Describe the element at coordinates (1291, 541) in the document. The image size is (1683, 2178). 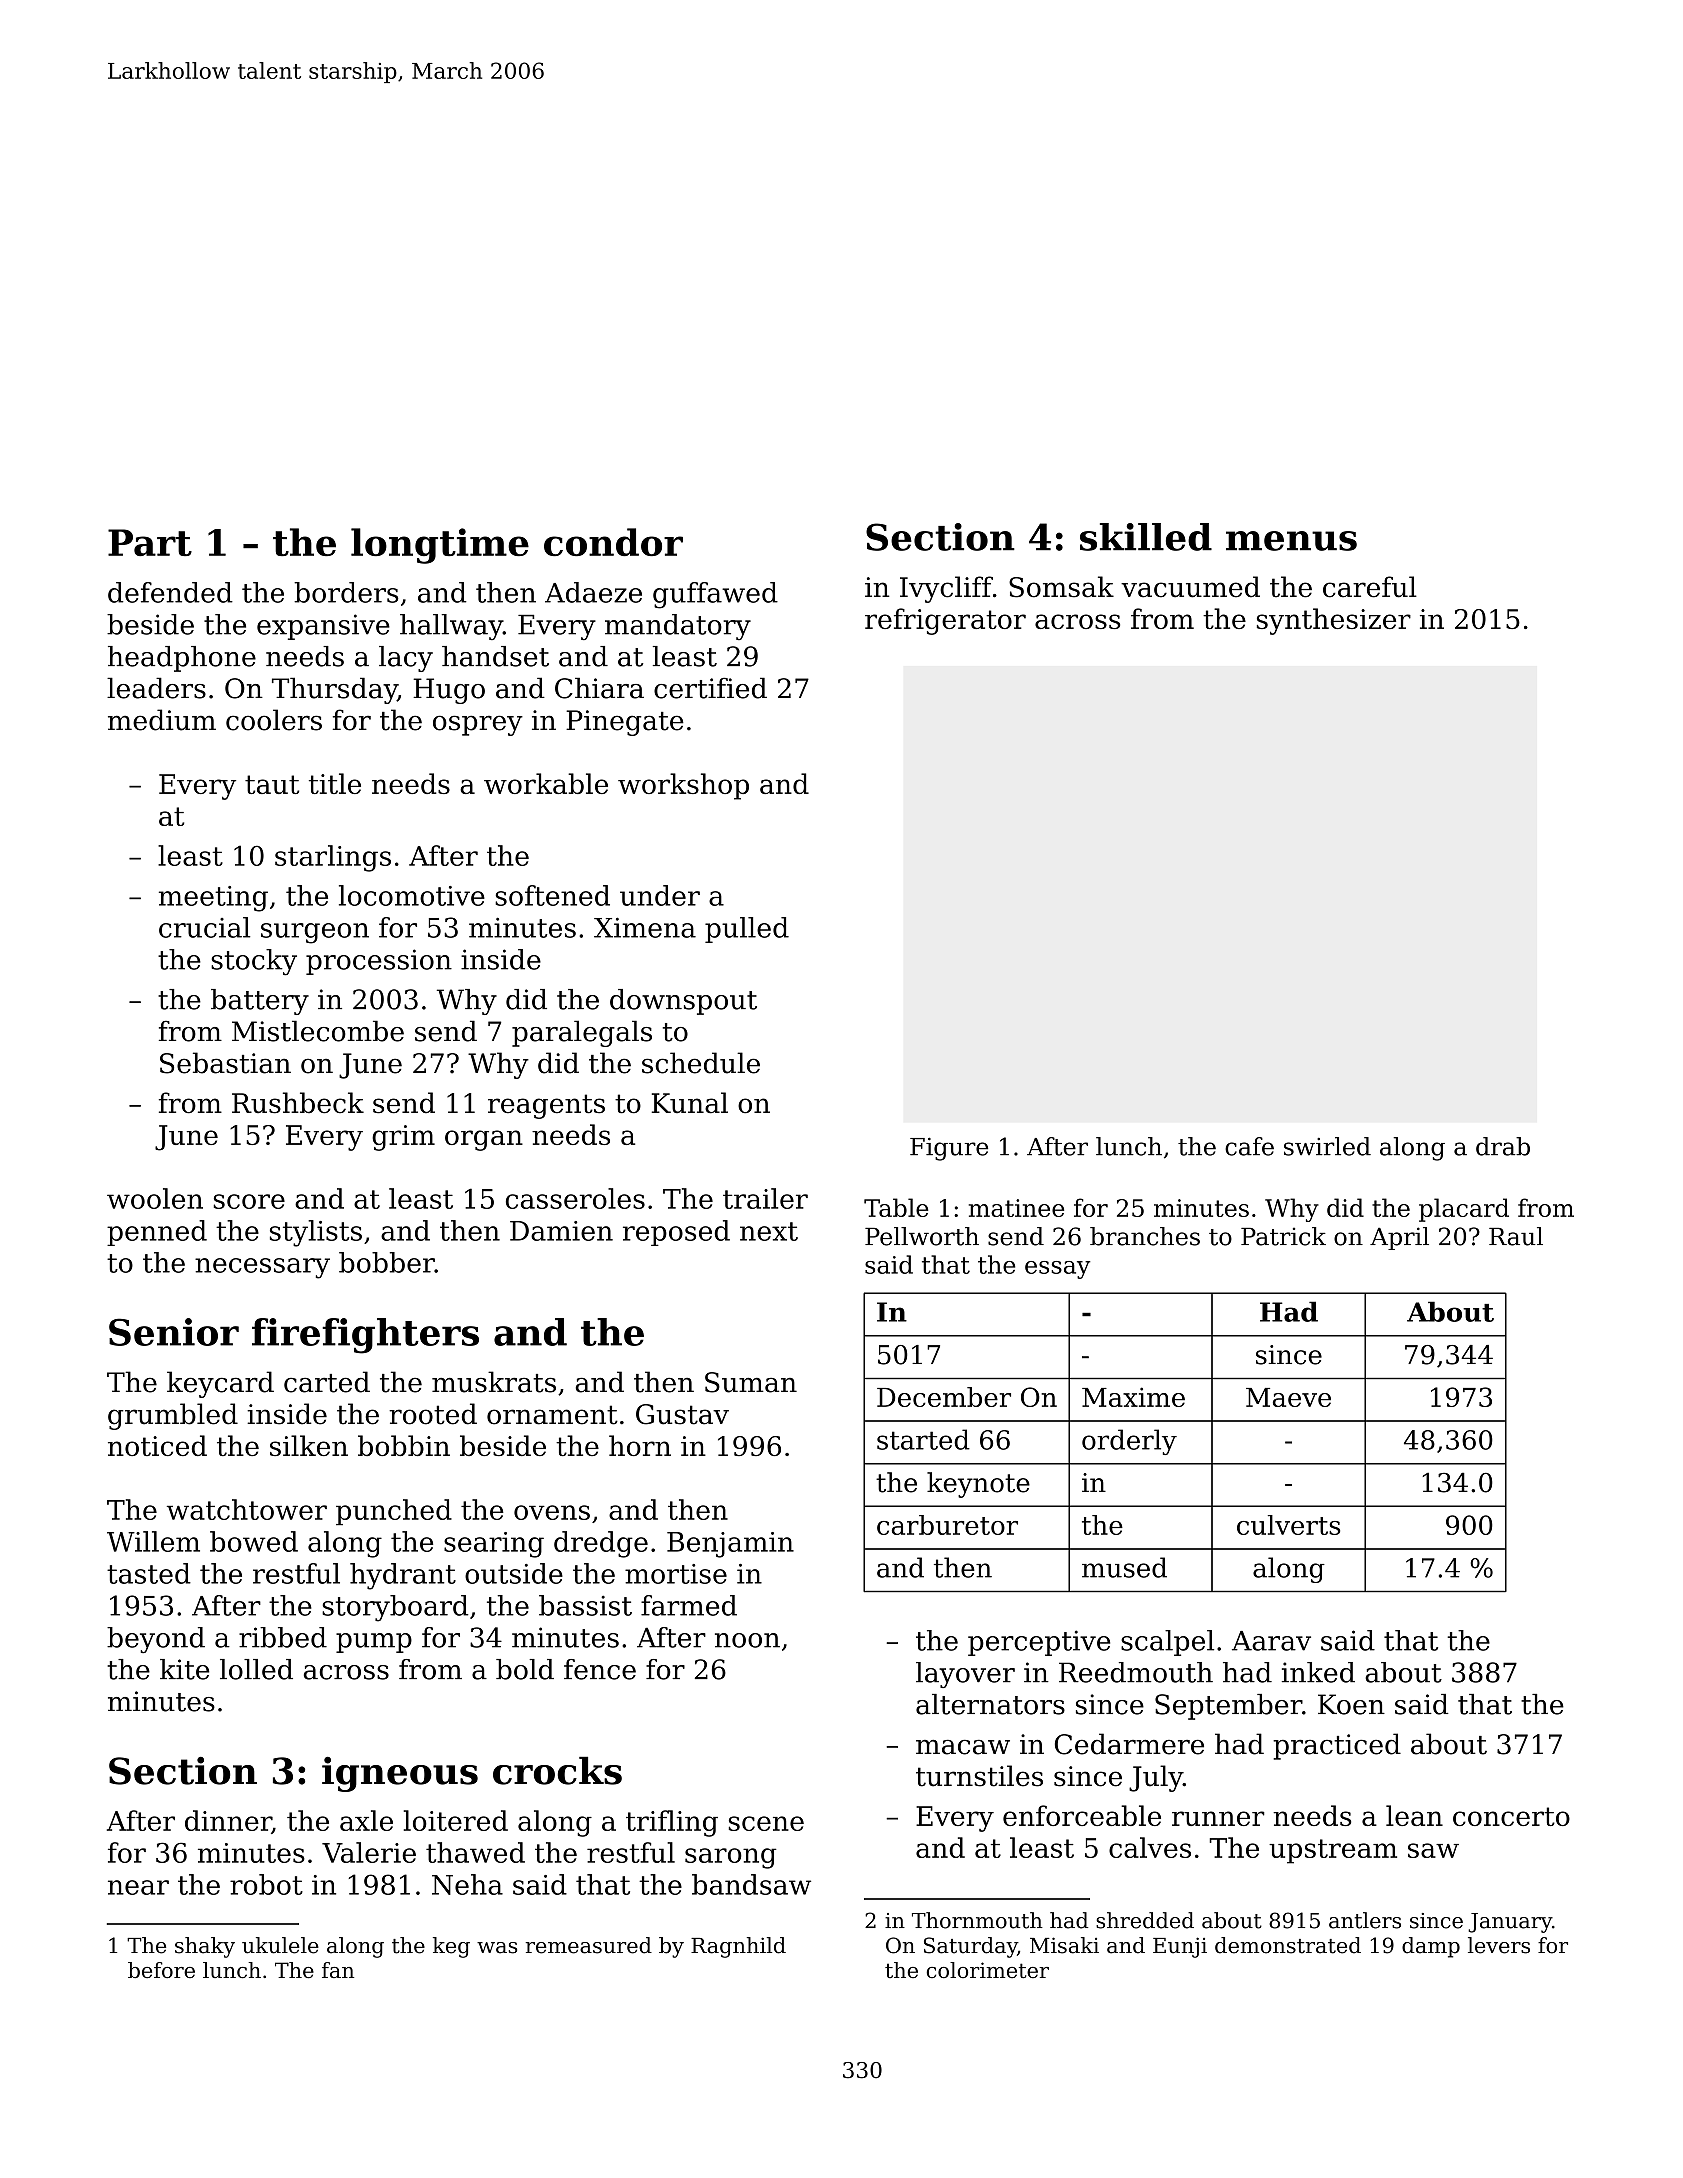
I see `menus` at that location.
